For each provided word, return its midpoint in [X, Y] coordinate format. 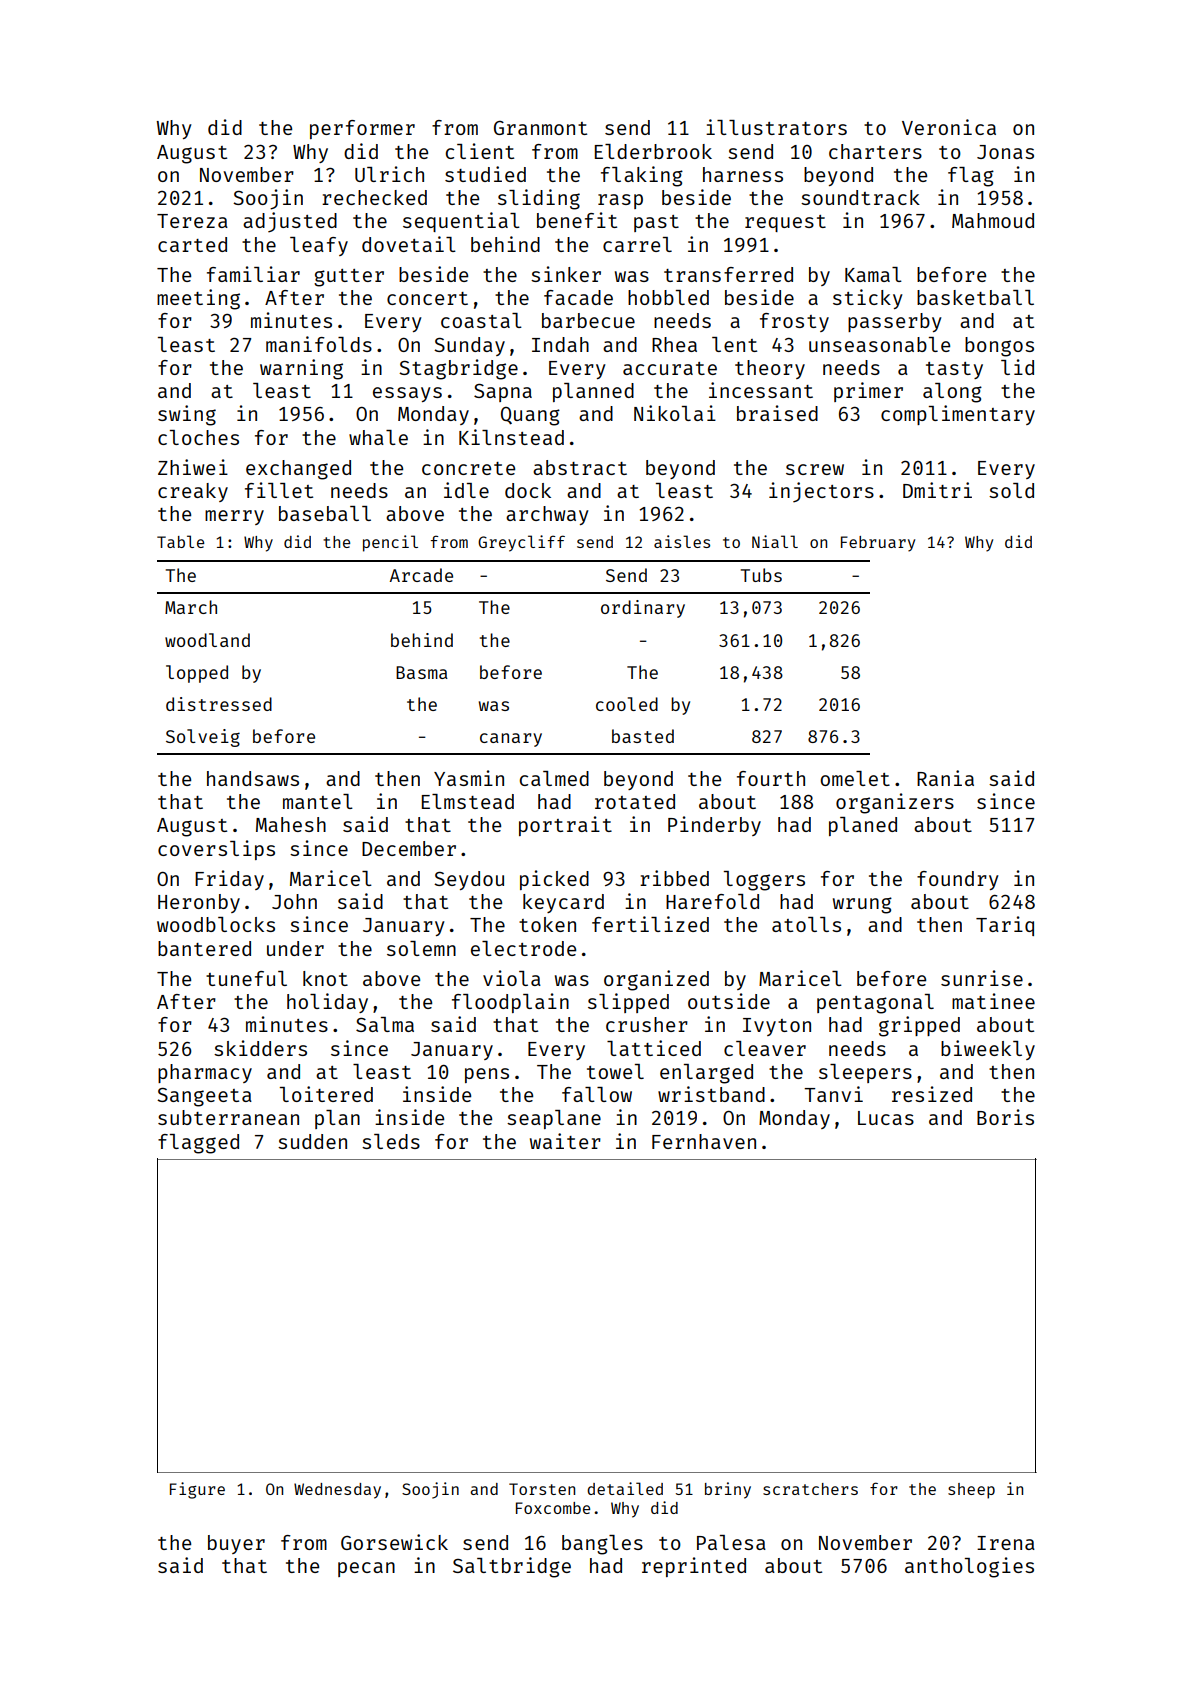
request [785, 223]
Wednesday [337, 1491]
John [294, 901]
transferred [728, 274]
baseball [325, 513]
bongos [999, 347]
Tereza [192, 221]
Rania [945, 778]
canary [511, 740]
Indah [560, 344]
